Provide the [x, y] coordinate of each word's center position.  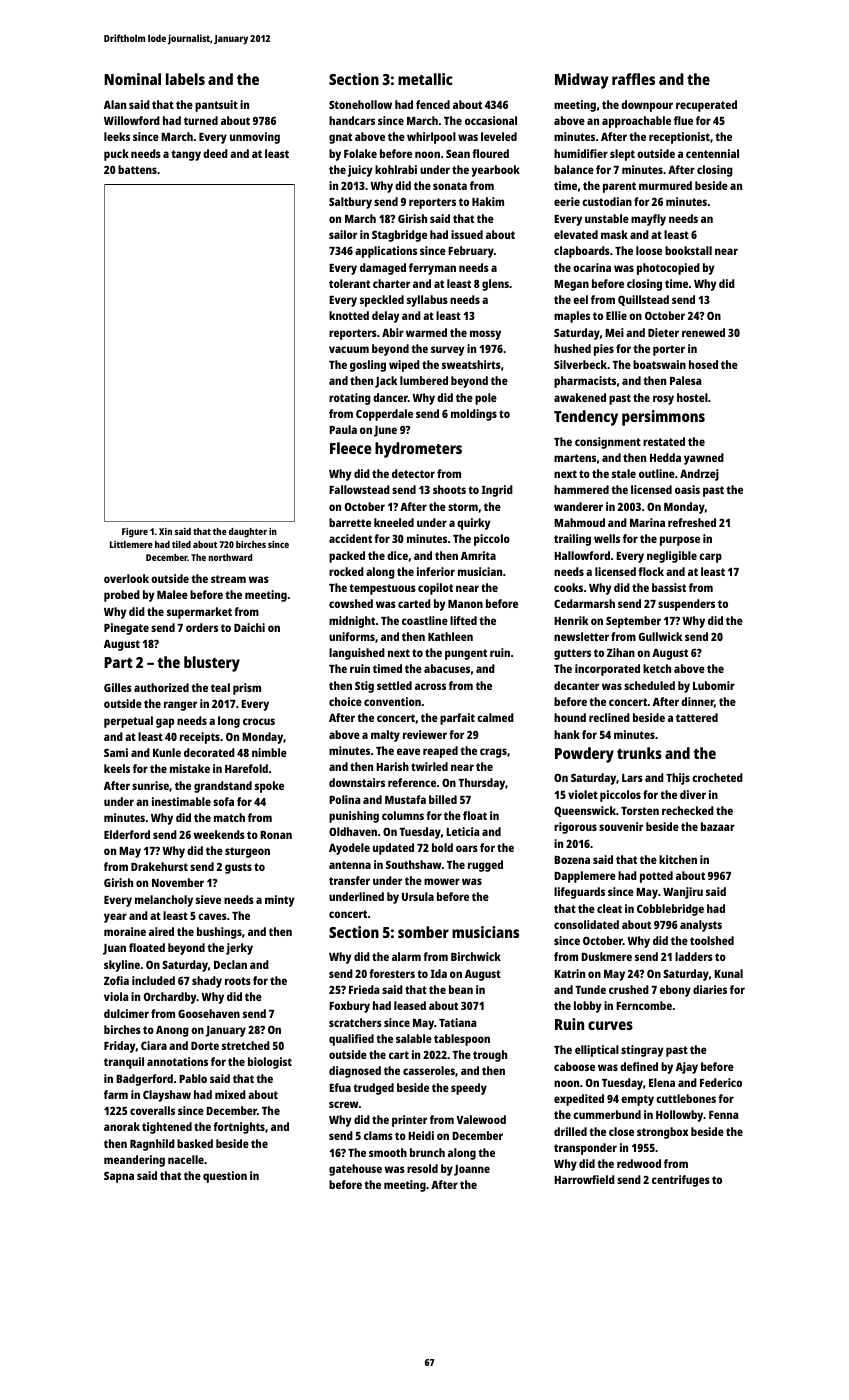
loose [649, 250]
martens [575, 458]
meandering [134, 1161]
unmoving [255, 138]
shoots [449, 489]
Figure [135, 532]
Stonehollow [360, 104]
